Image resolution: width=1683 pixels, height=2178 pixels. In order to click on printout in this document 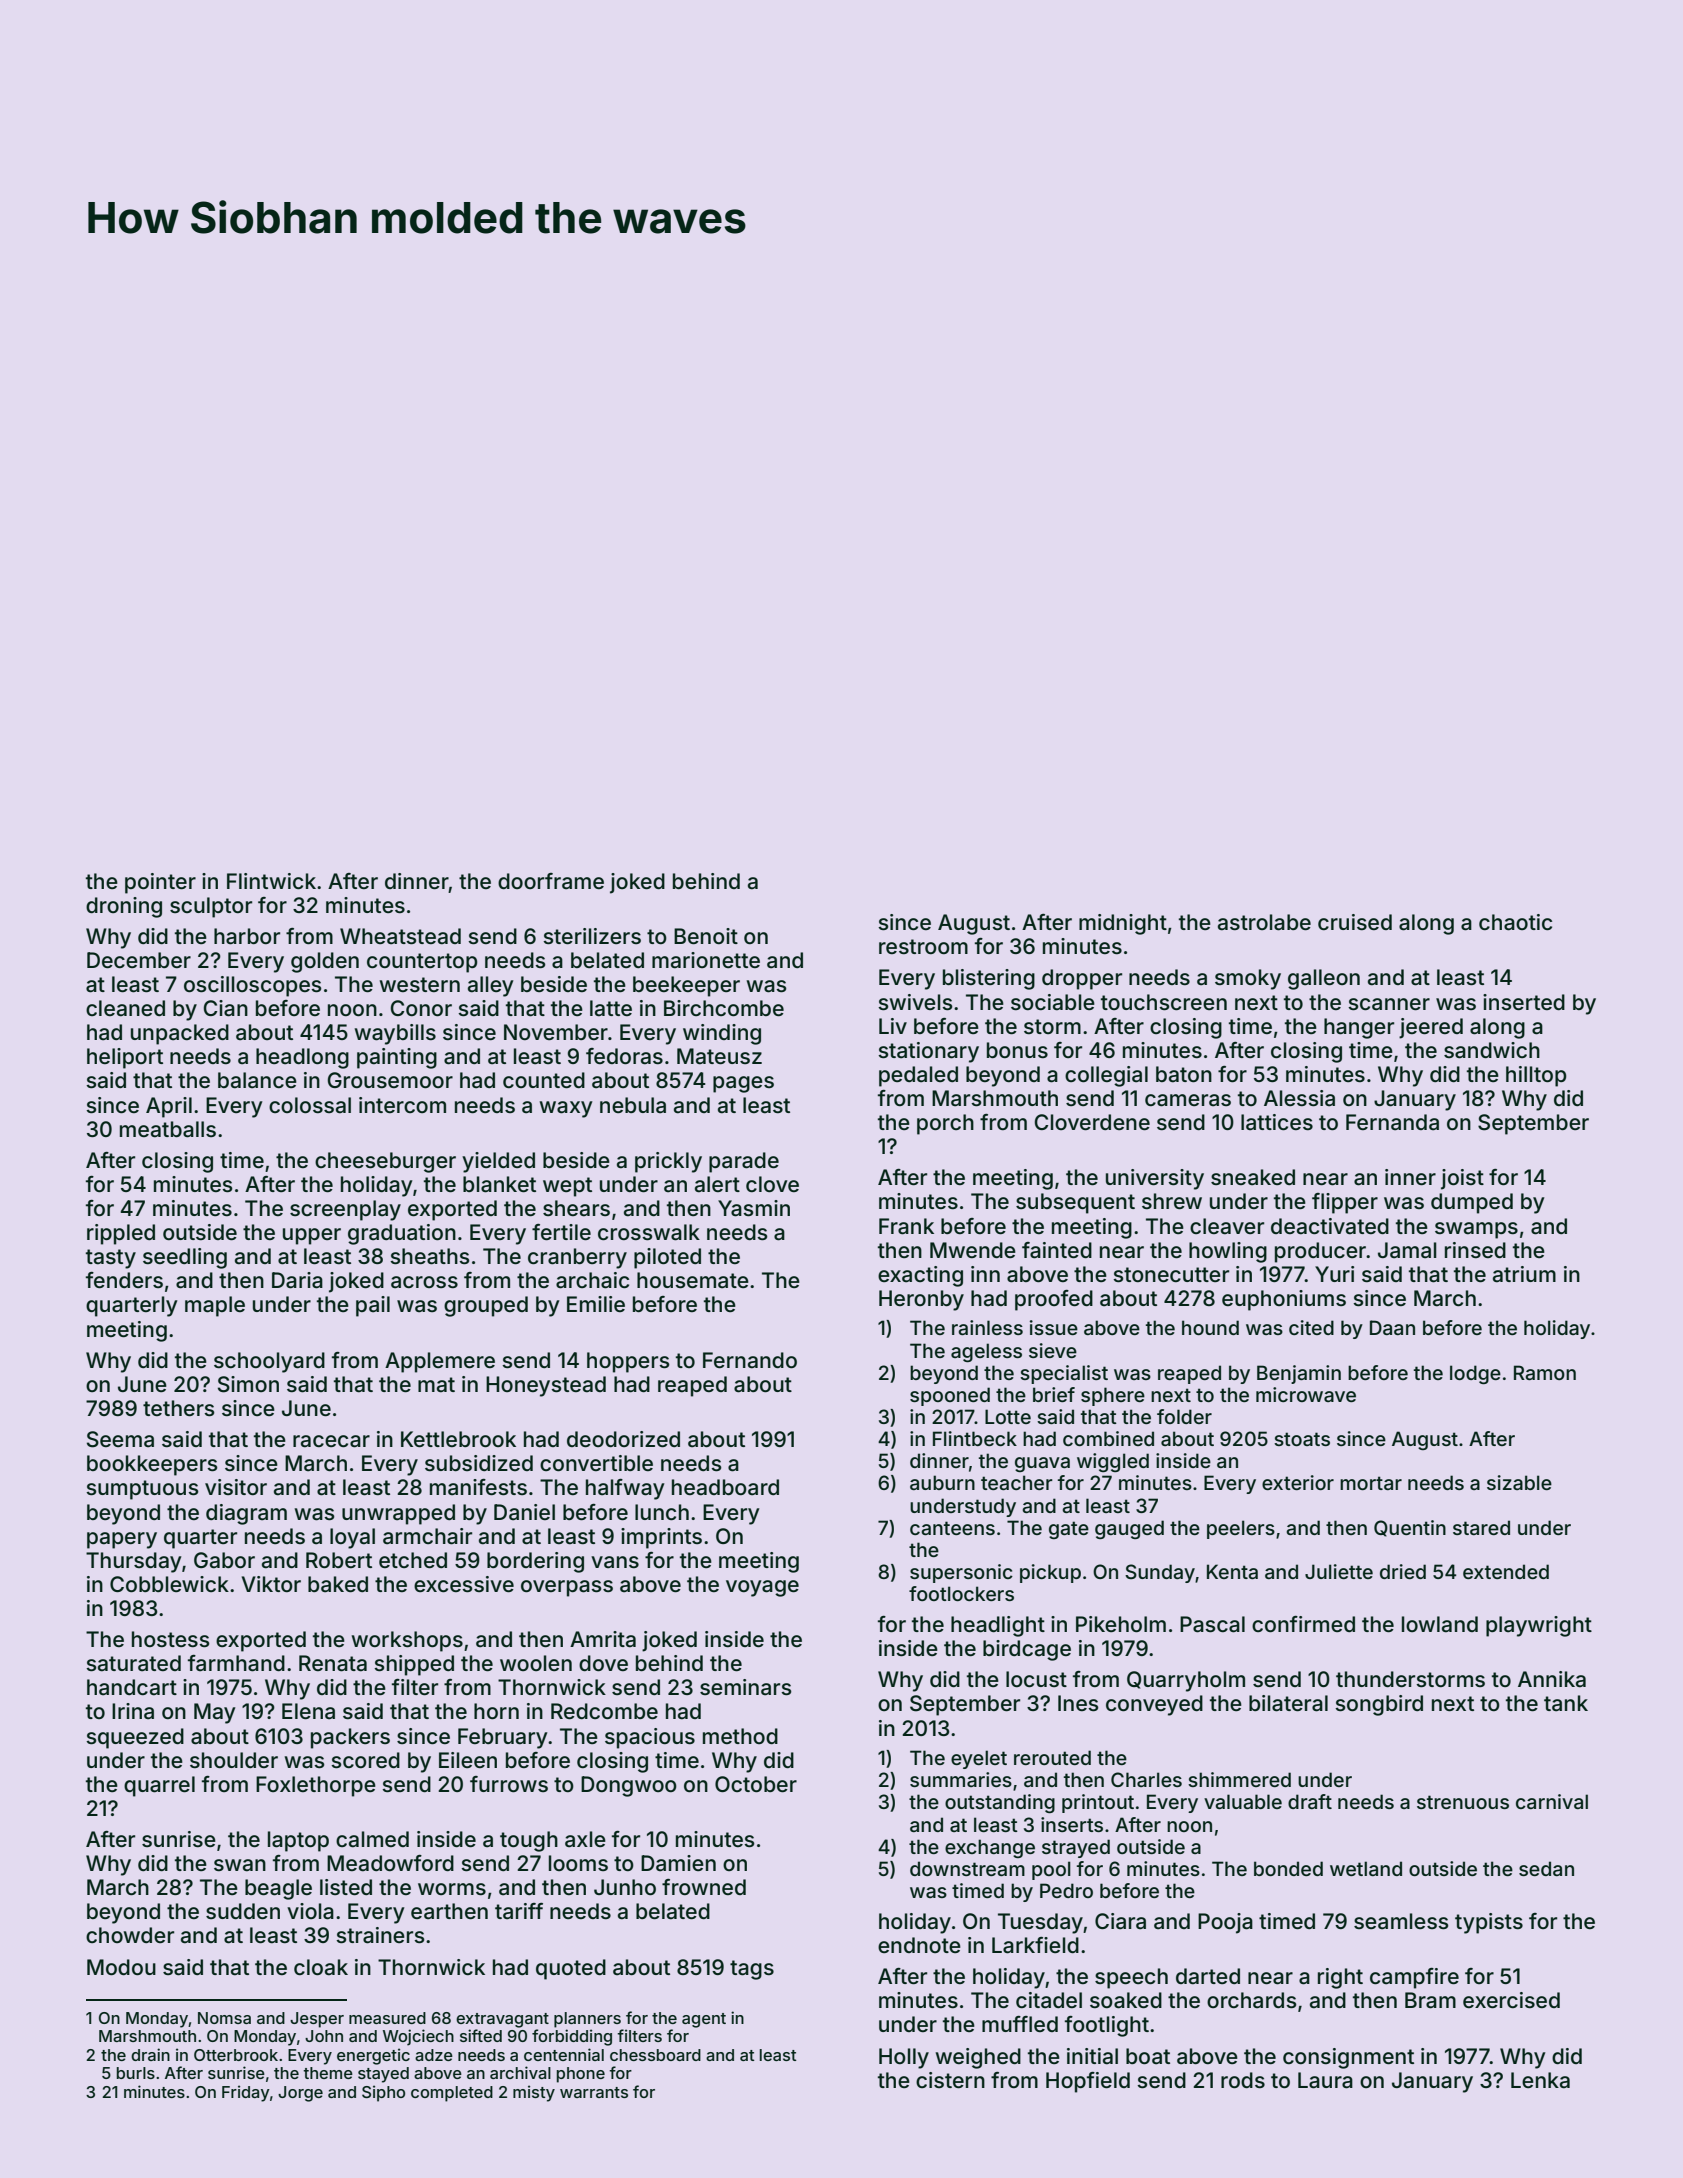, I will do `click(1098, 1803)`.
